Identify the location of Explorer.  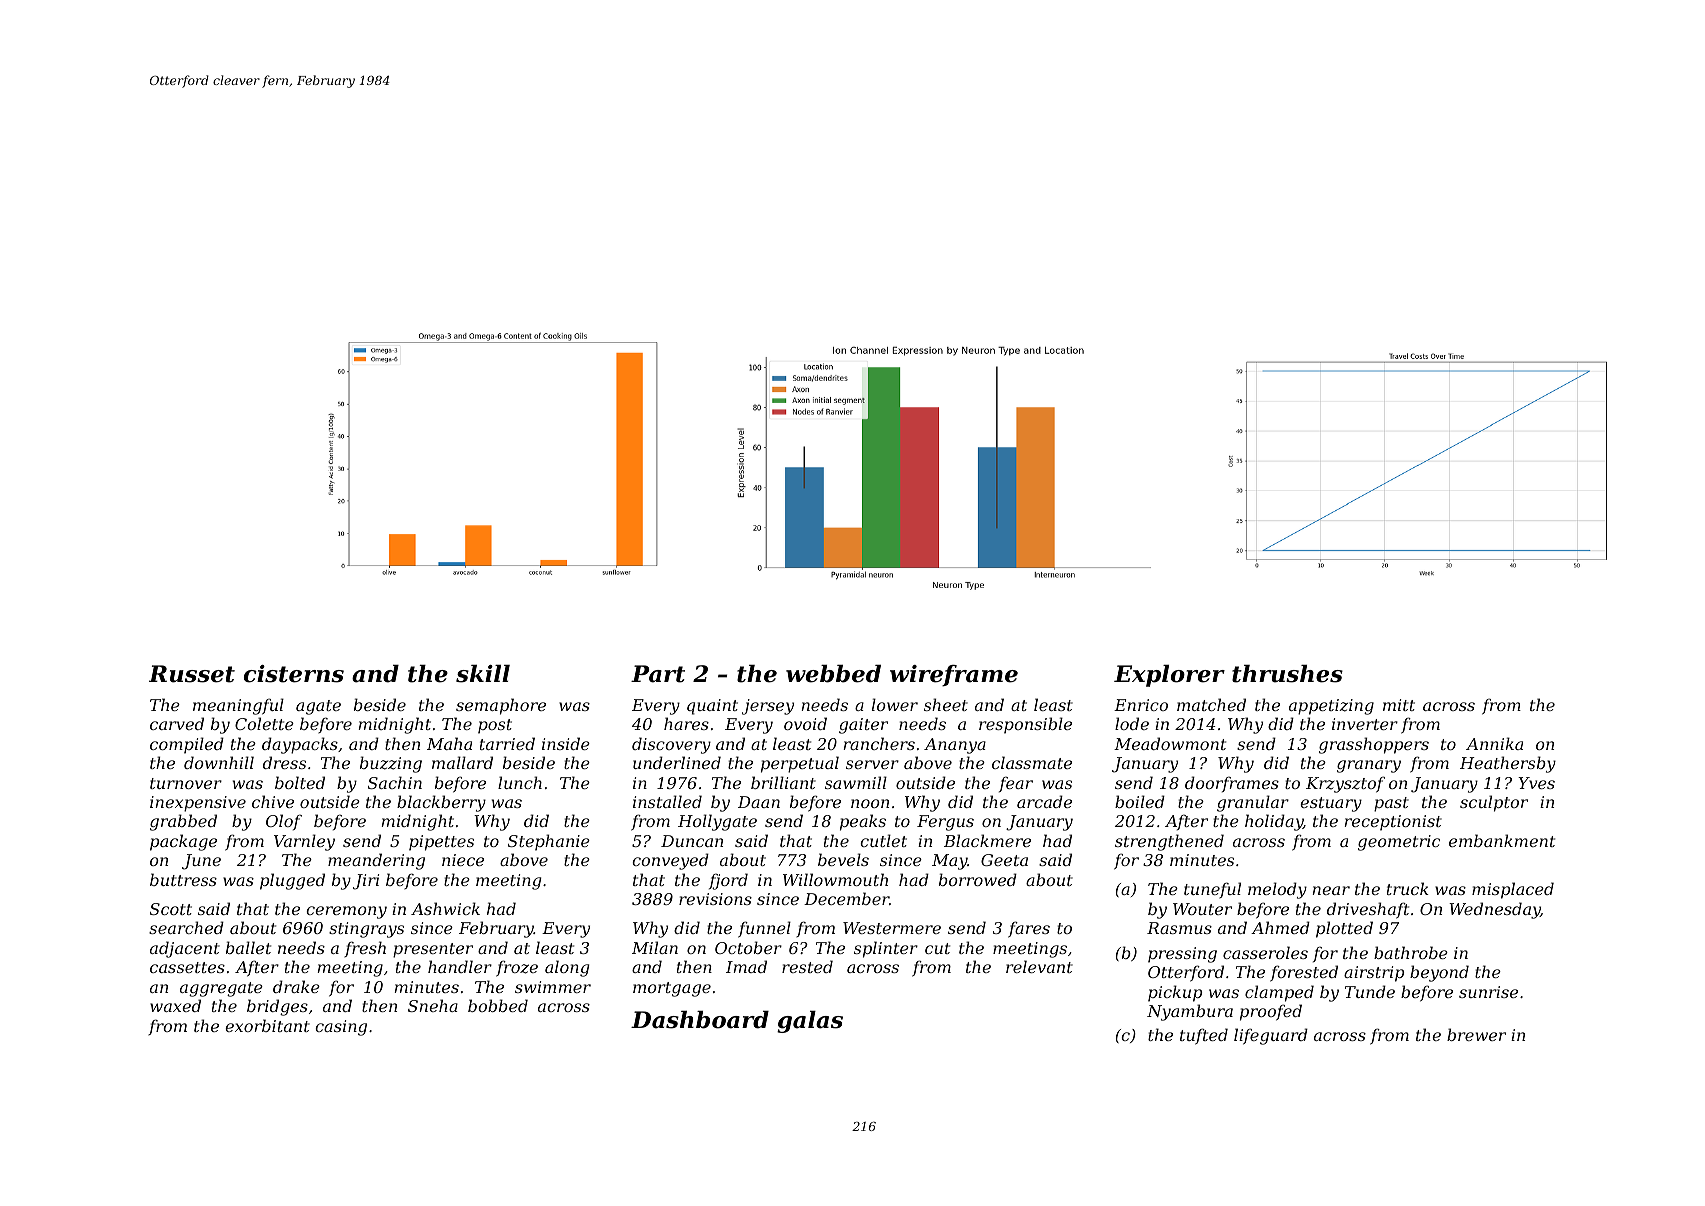
(1169, 676).
